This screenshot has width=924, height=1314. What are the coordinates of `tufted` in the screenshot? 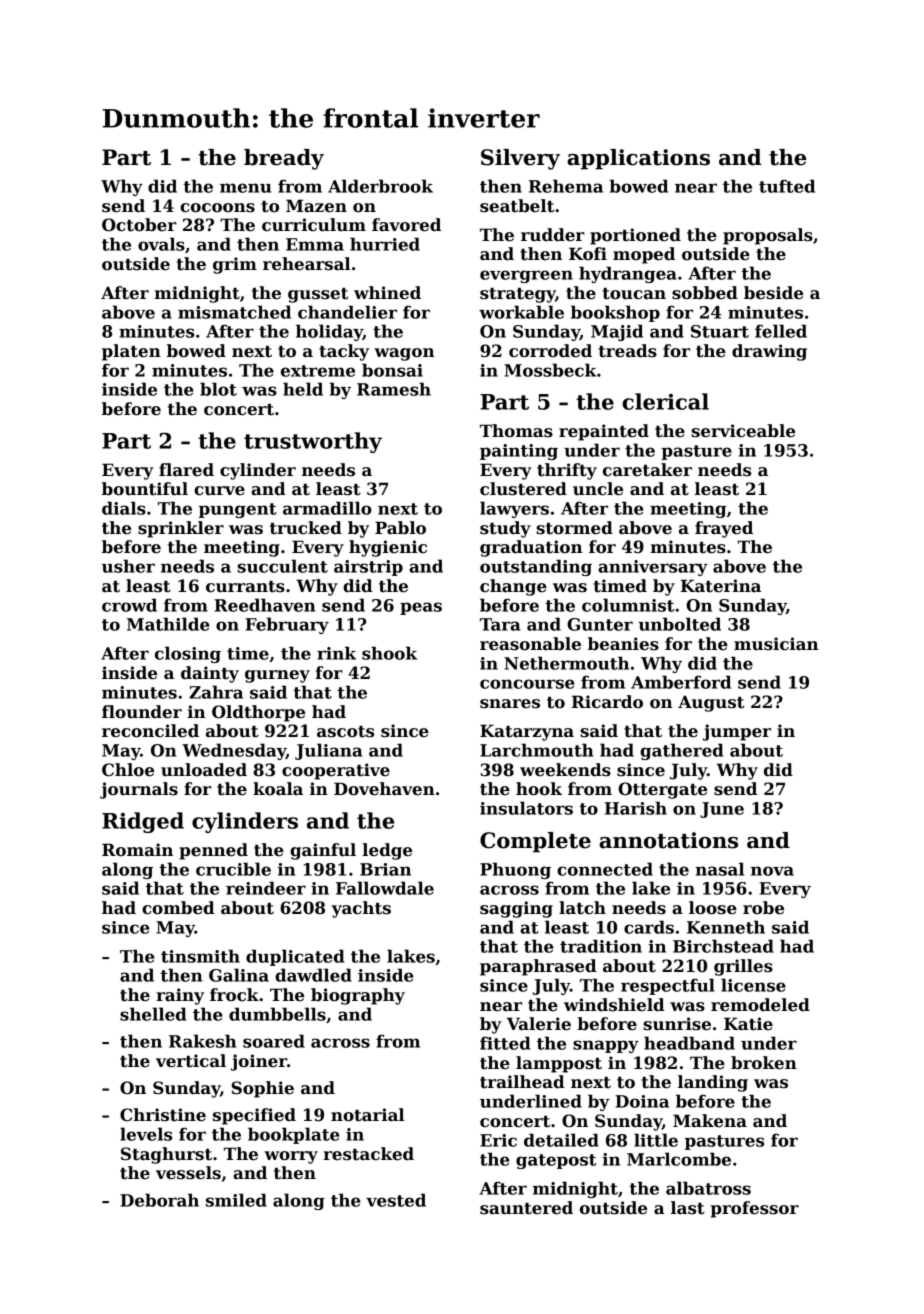 It's located at (787, 186).
